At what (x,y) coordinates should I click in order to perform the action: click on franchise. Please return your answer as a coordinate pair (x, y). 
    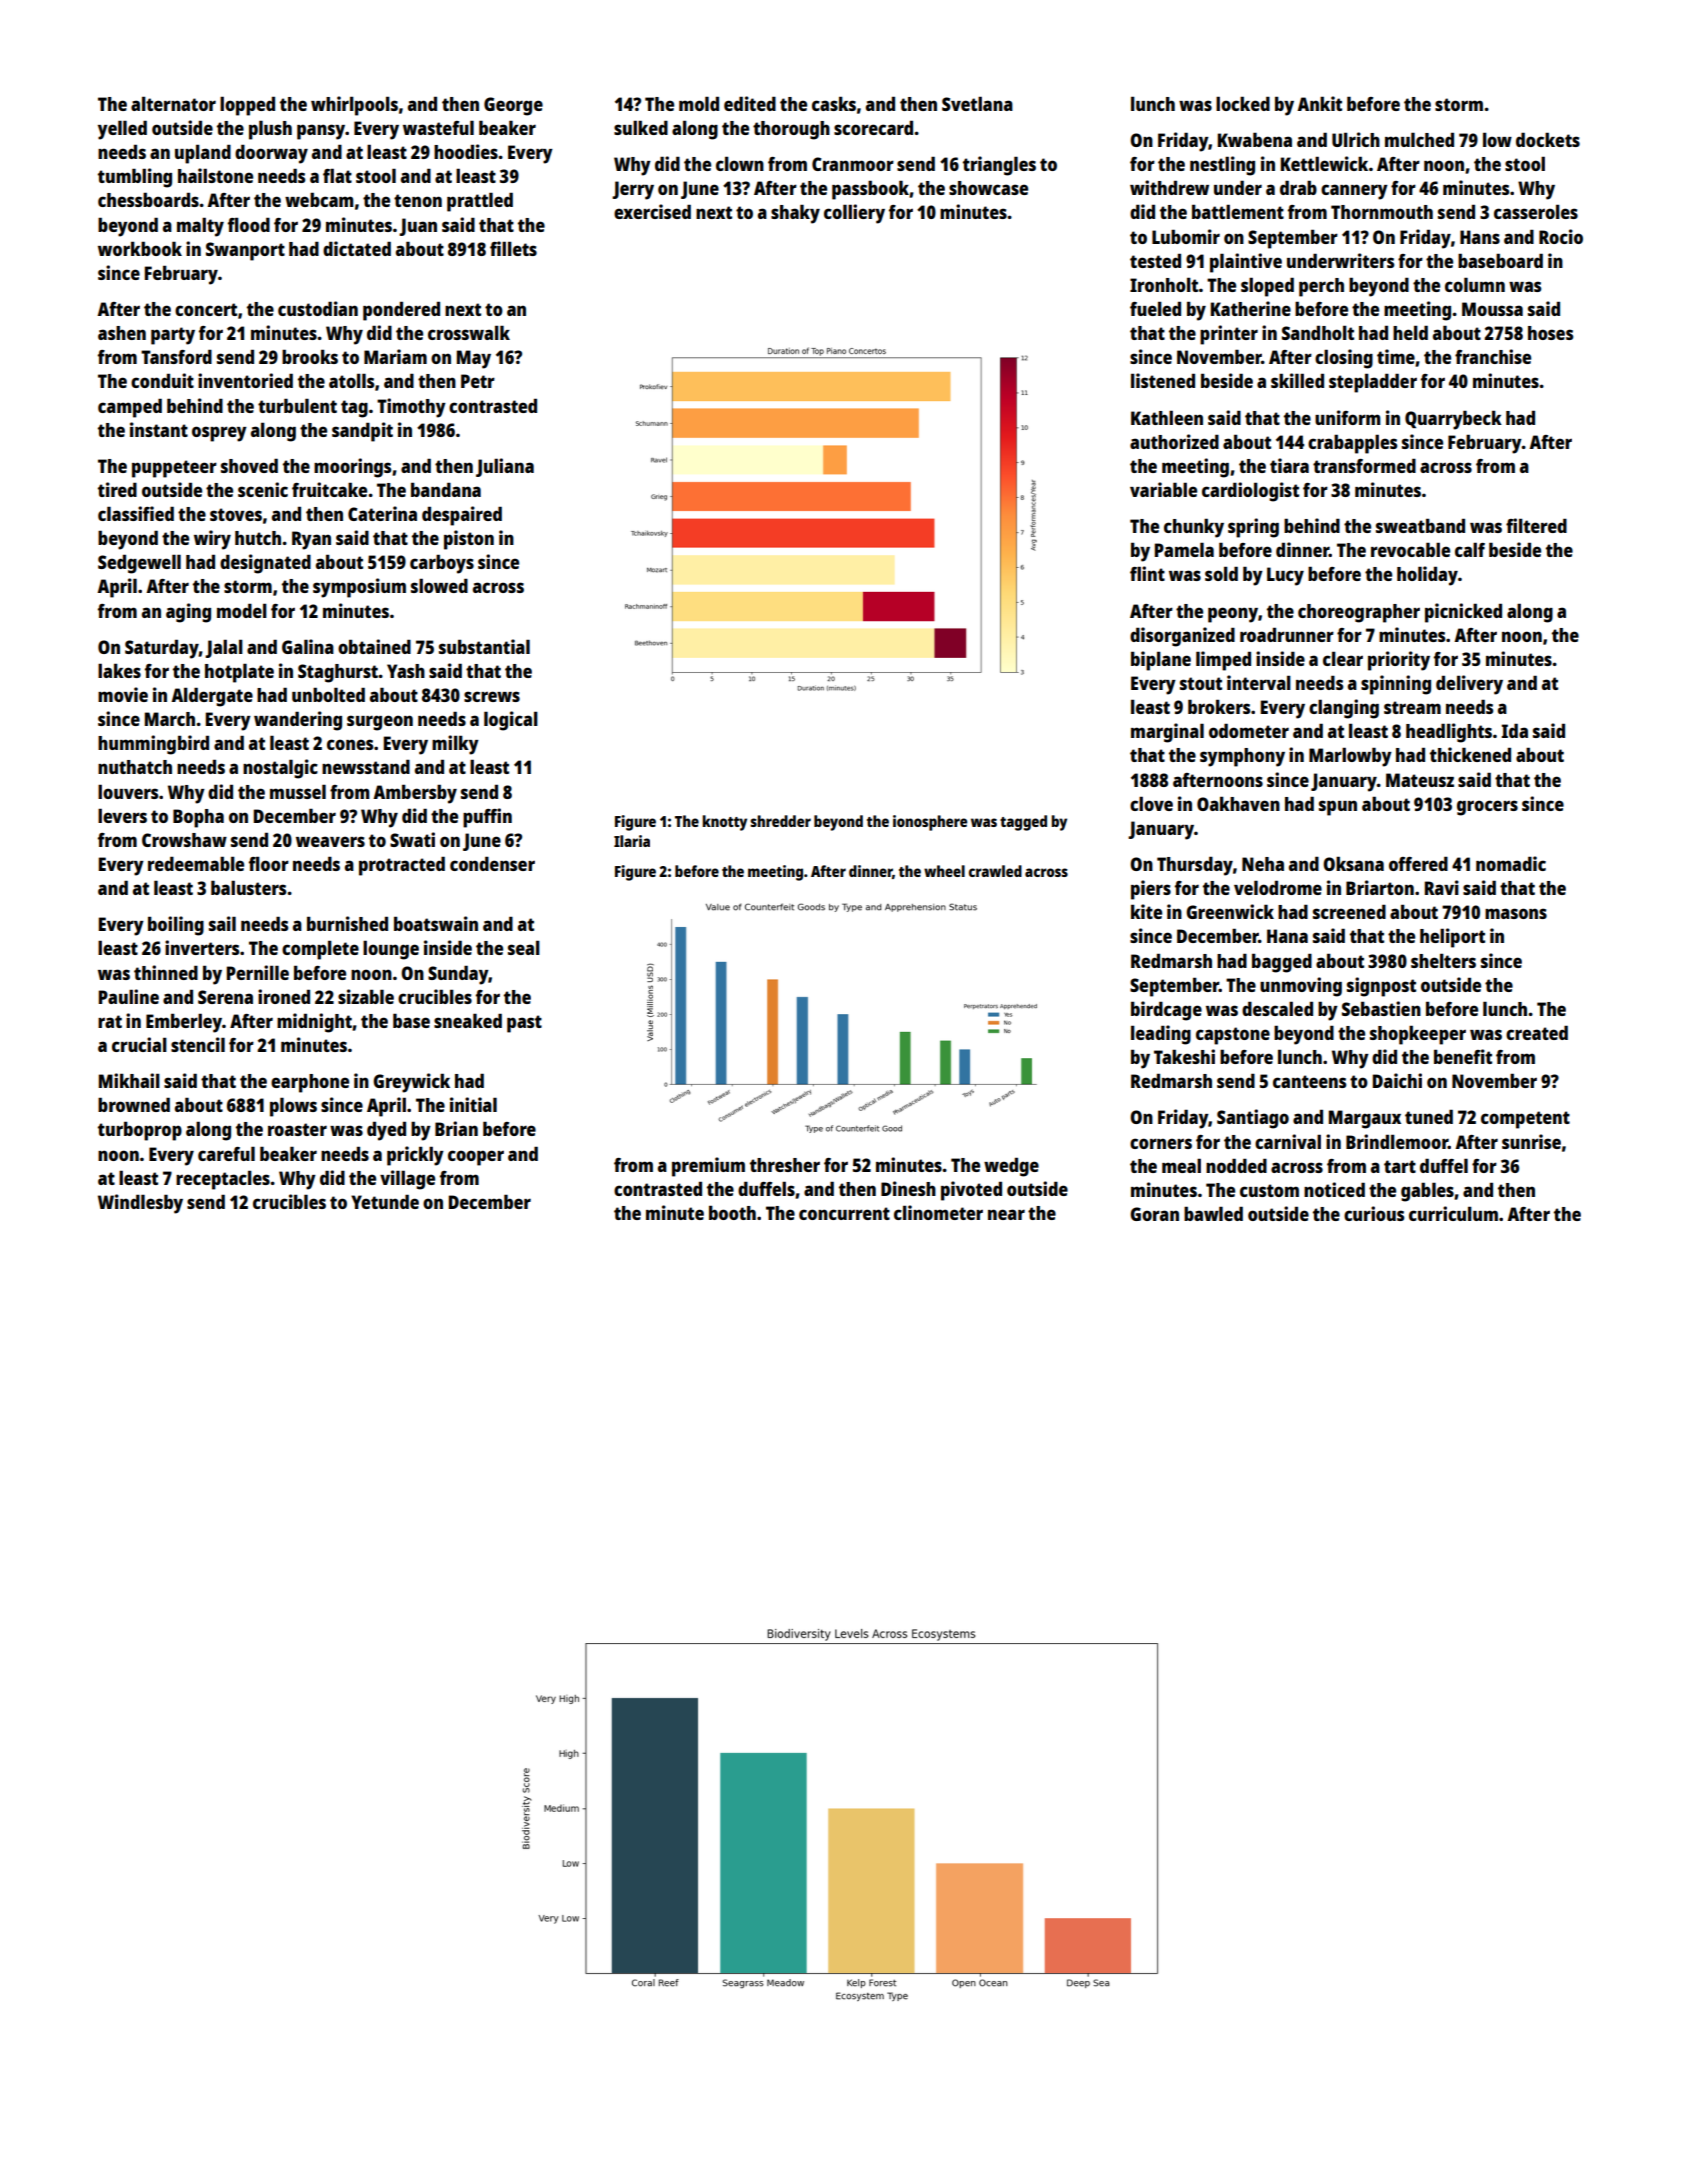
    Looking at the image, I should click on (1493, 356).
